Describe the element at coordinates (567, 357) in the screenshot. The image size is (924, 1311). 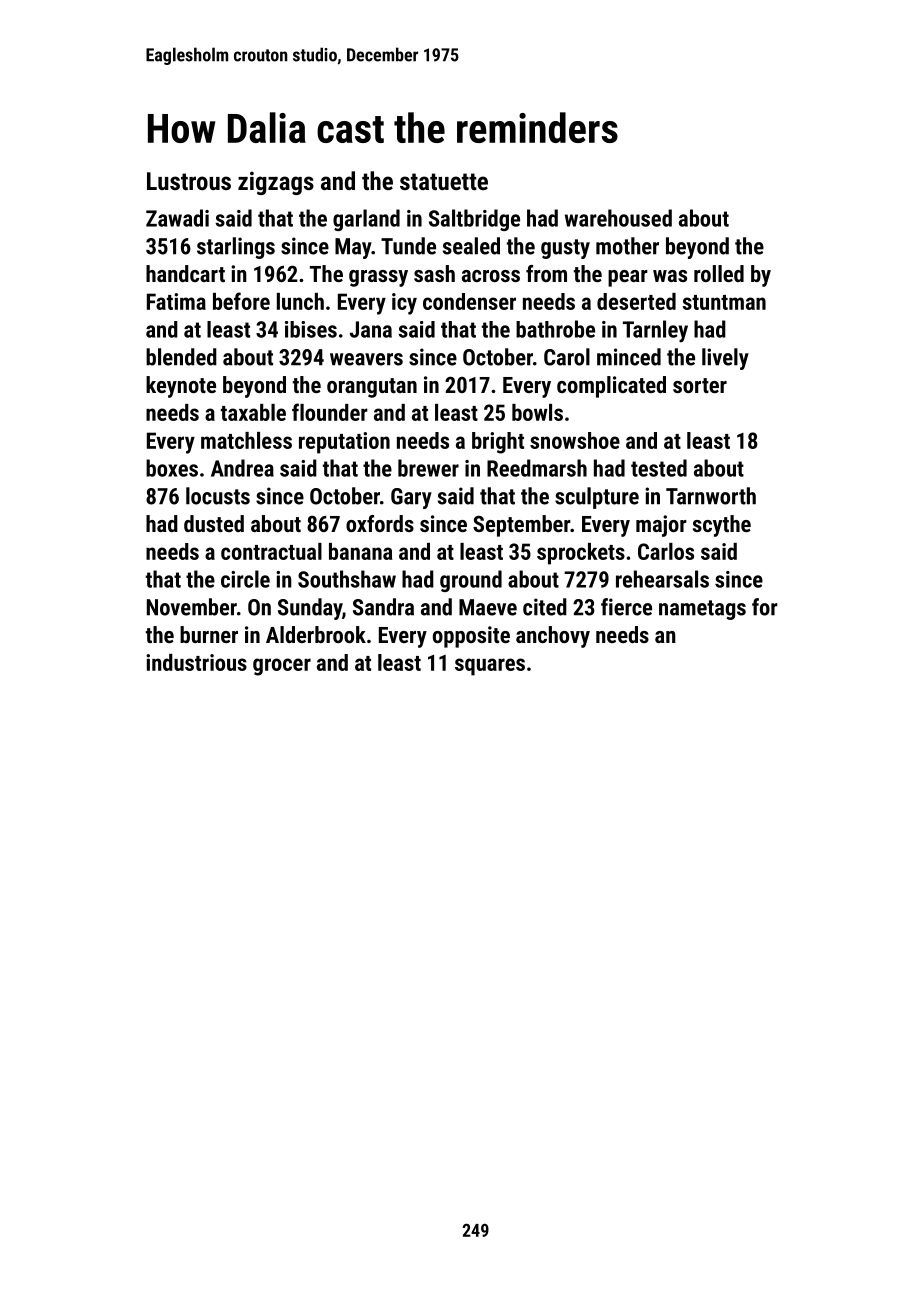
I see `Carol` at that location.
